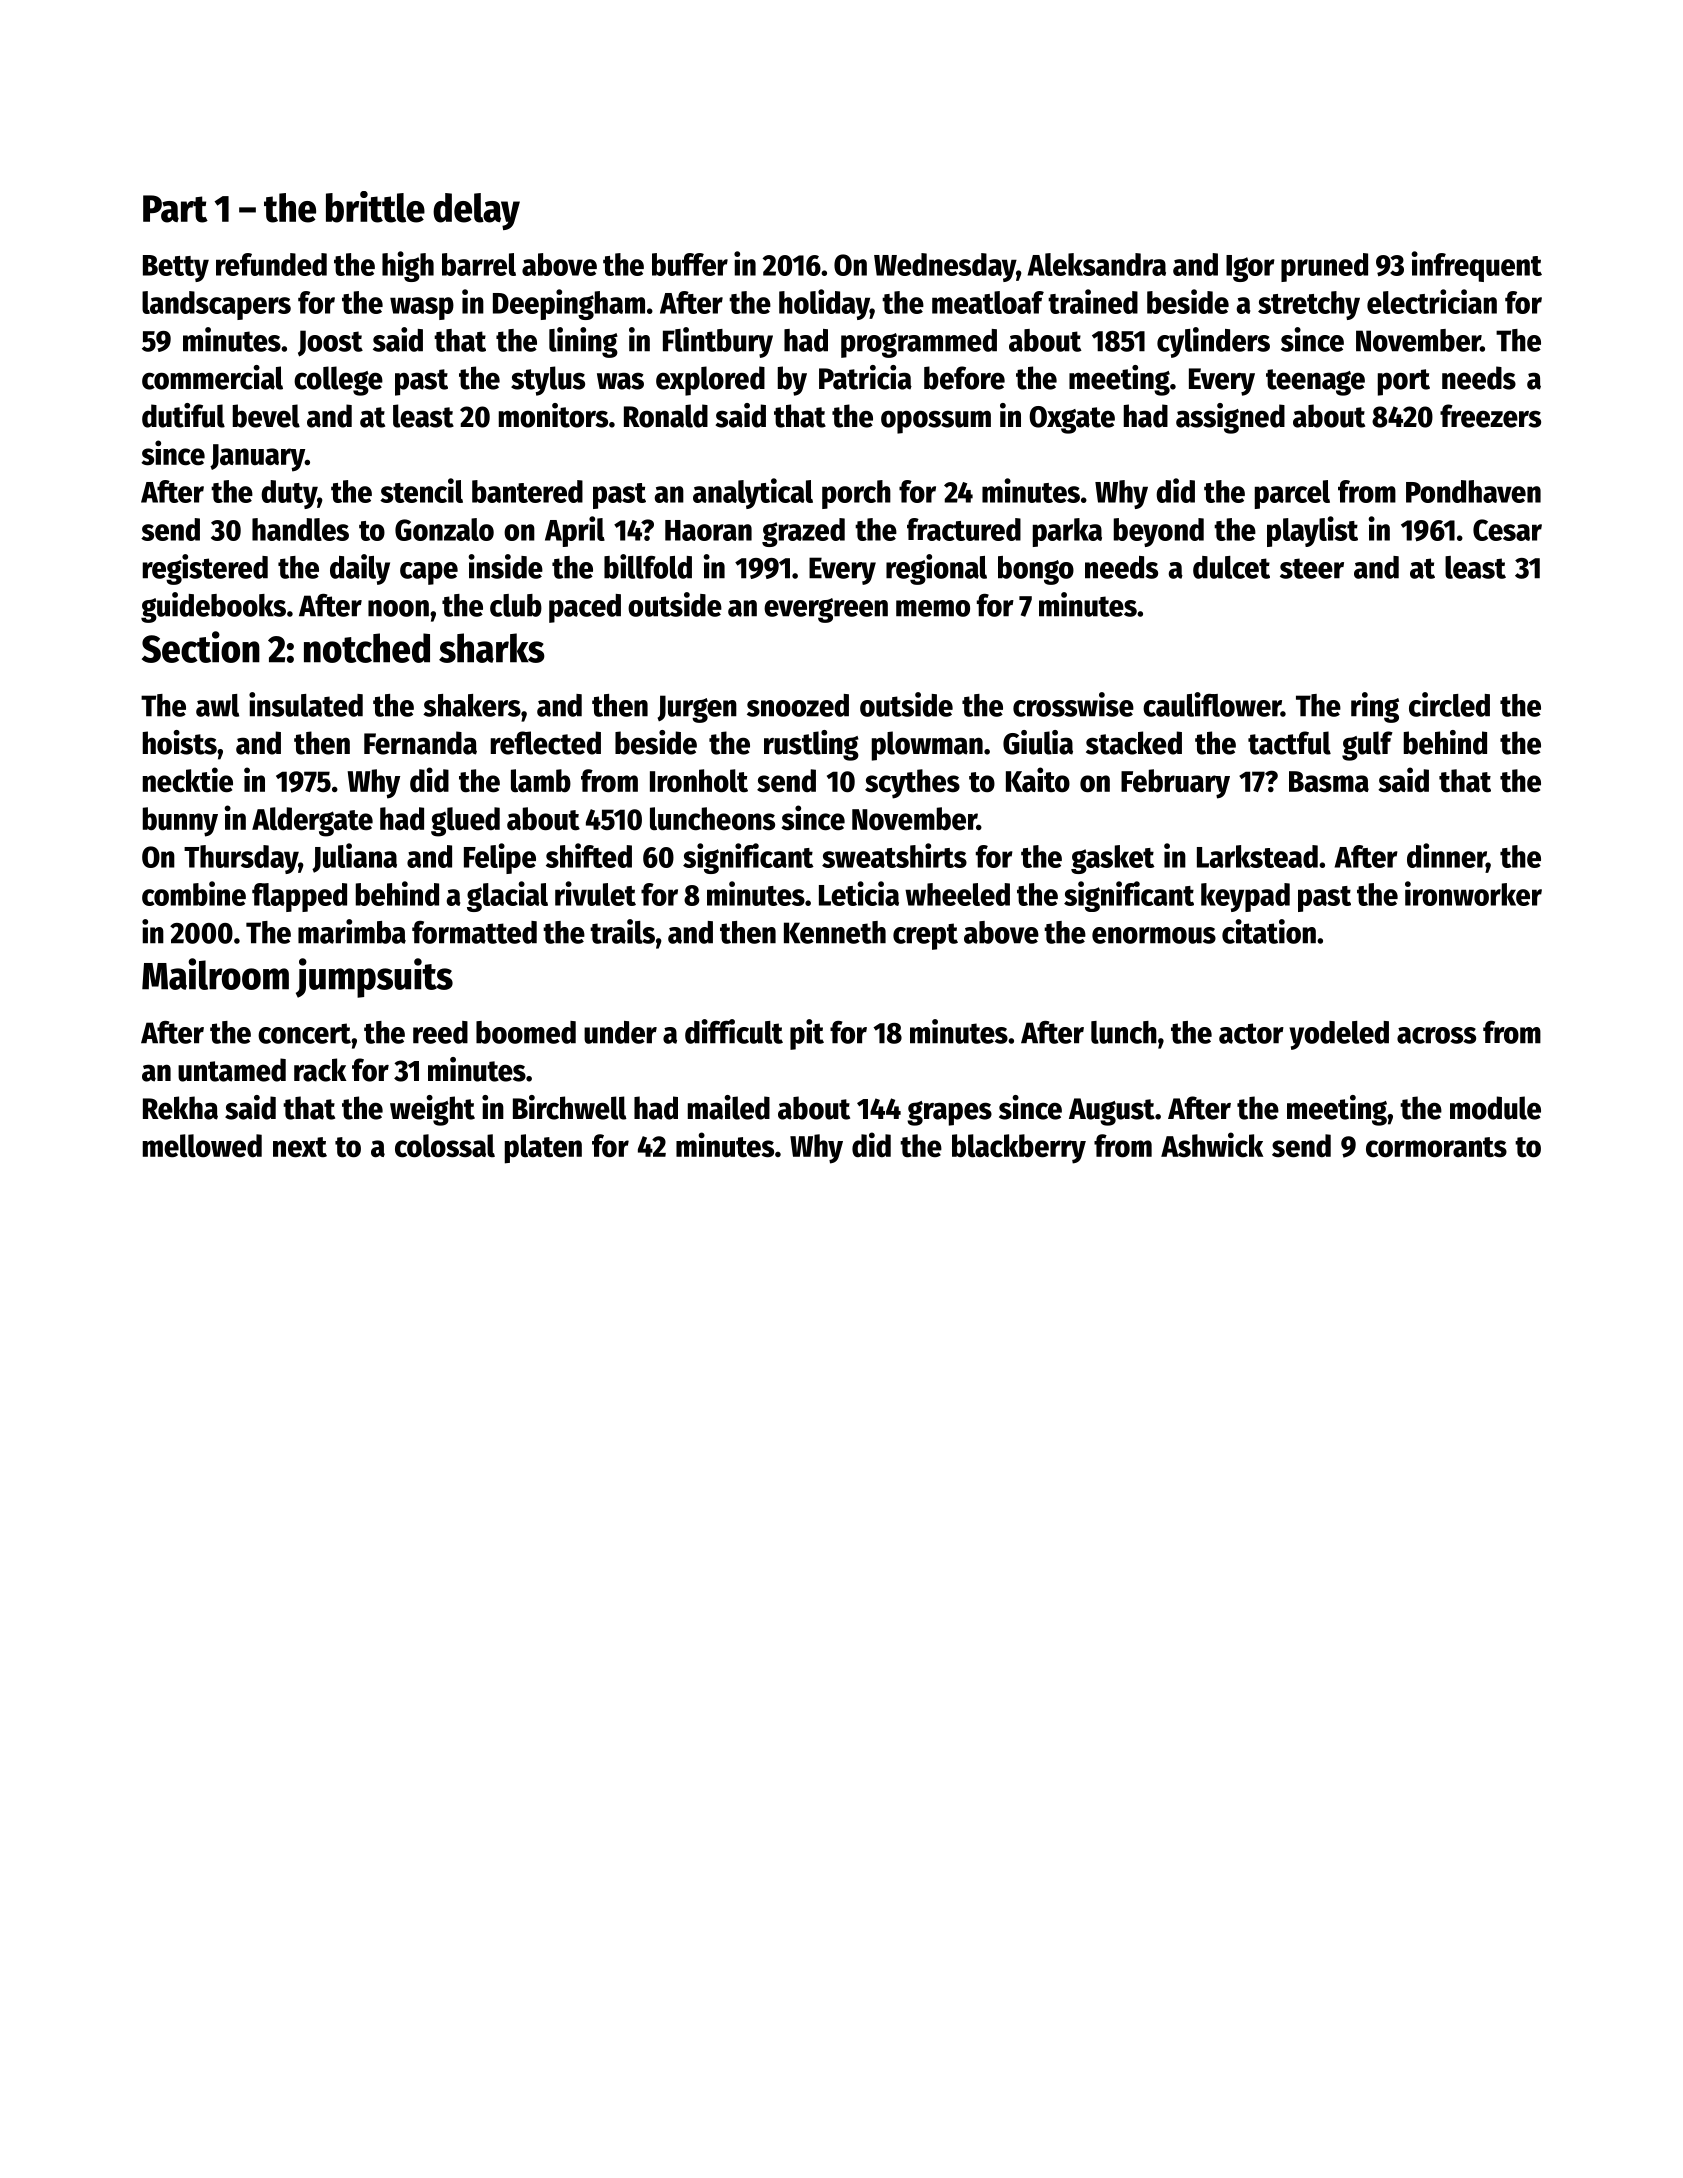 The image size is (1683, 2178). What do you see at coordinates (1175, 784) in the image?
I see `February` at bounding box center [1175, 784].
